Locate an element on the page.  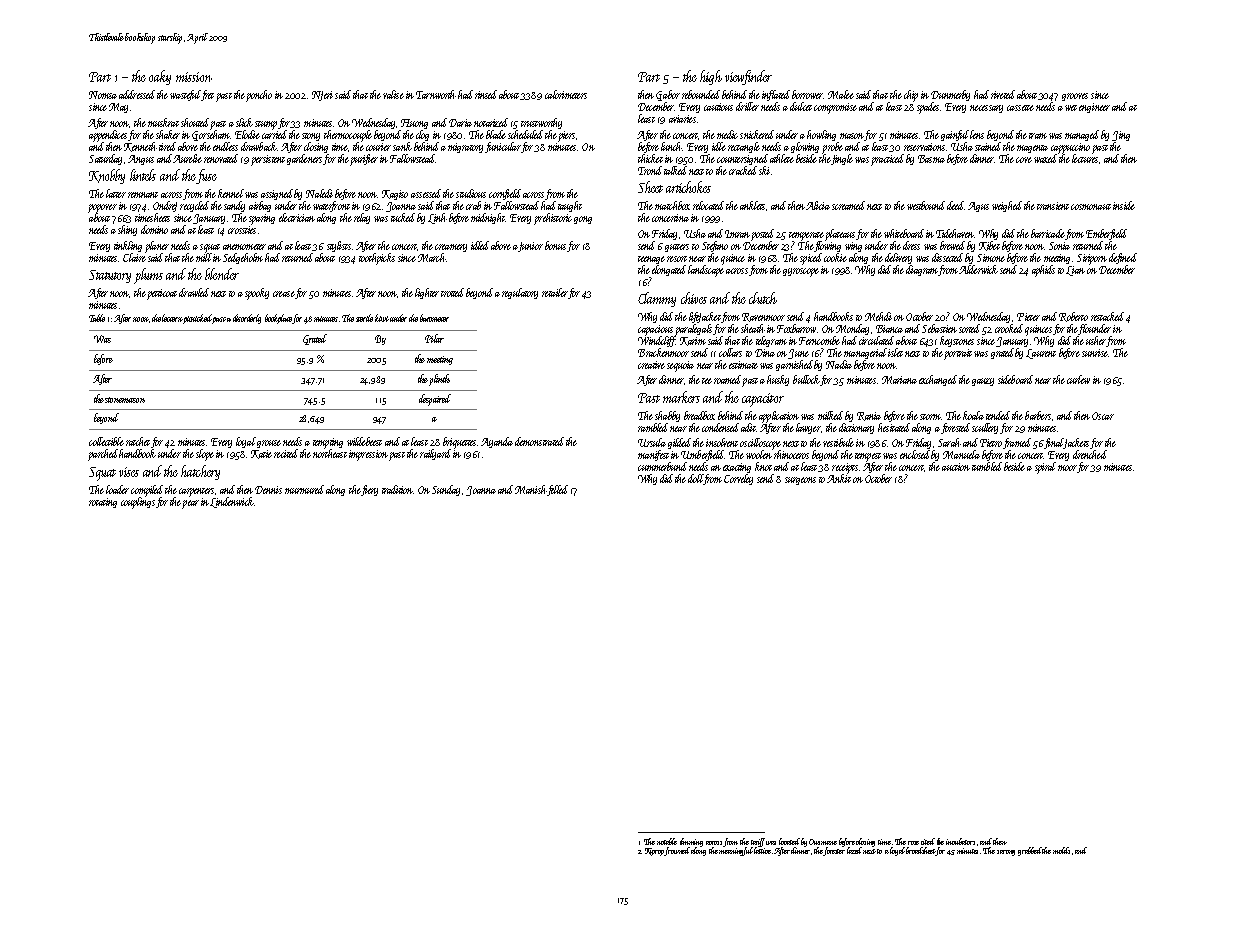
practiced is located at coordinates (887, 160).
